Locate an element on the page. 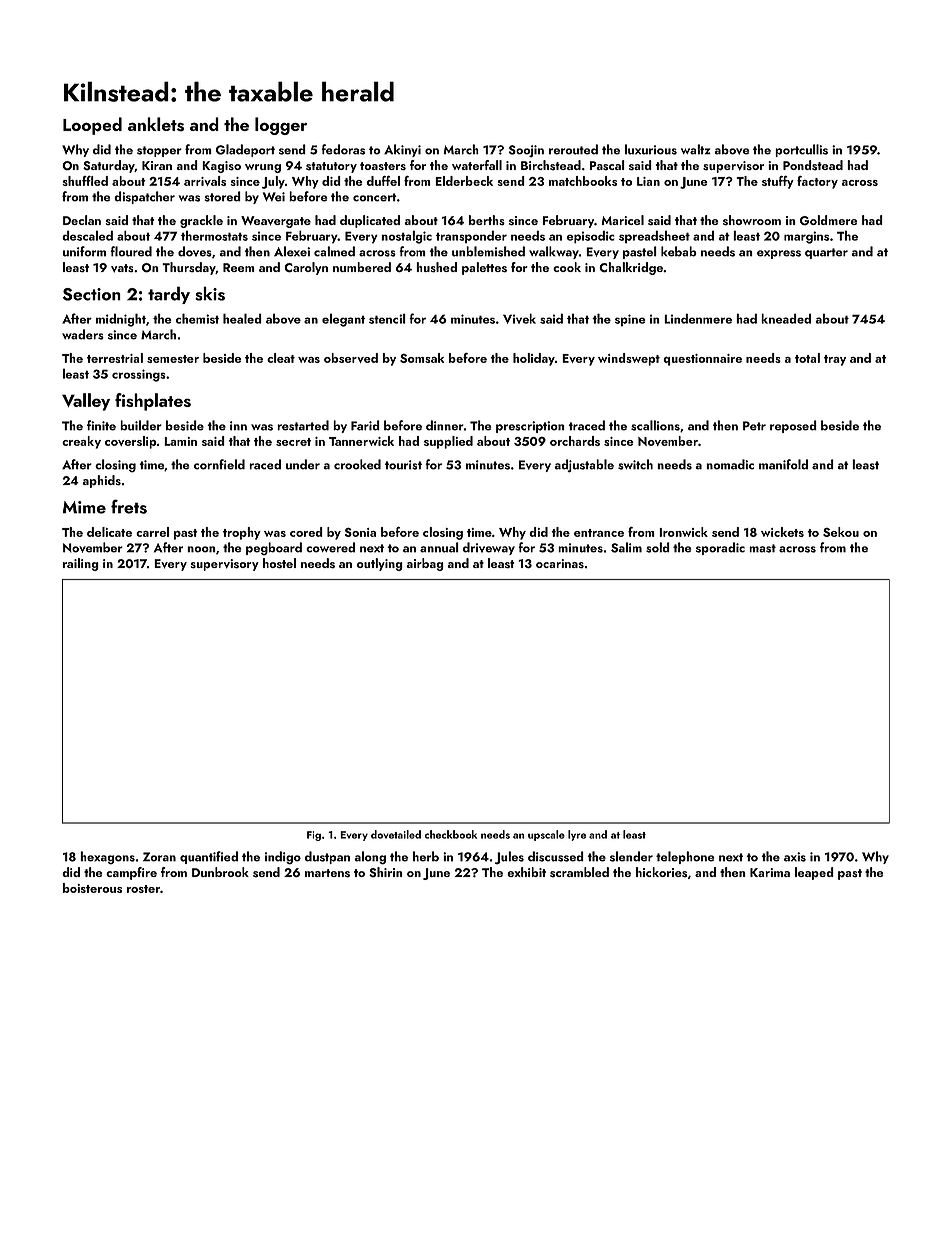 This image has height=1233, width=952. noon is located at coordinates (201, 549).
